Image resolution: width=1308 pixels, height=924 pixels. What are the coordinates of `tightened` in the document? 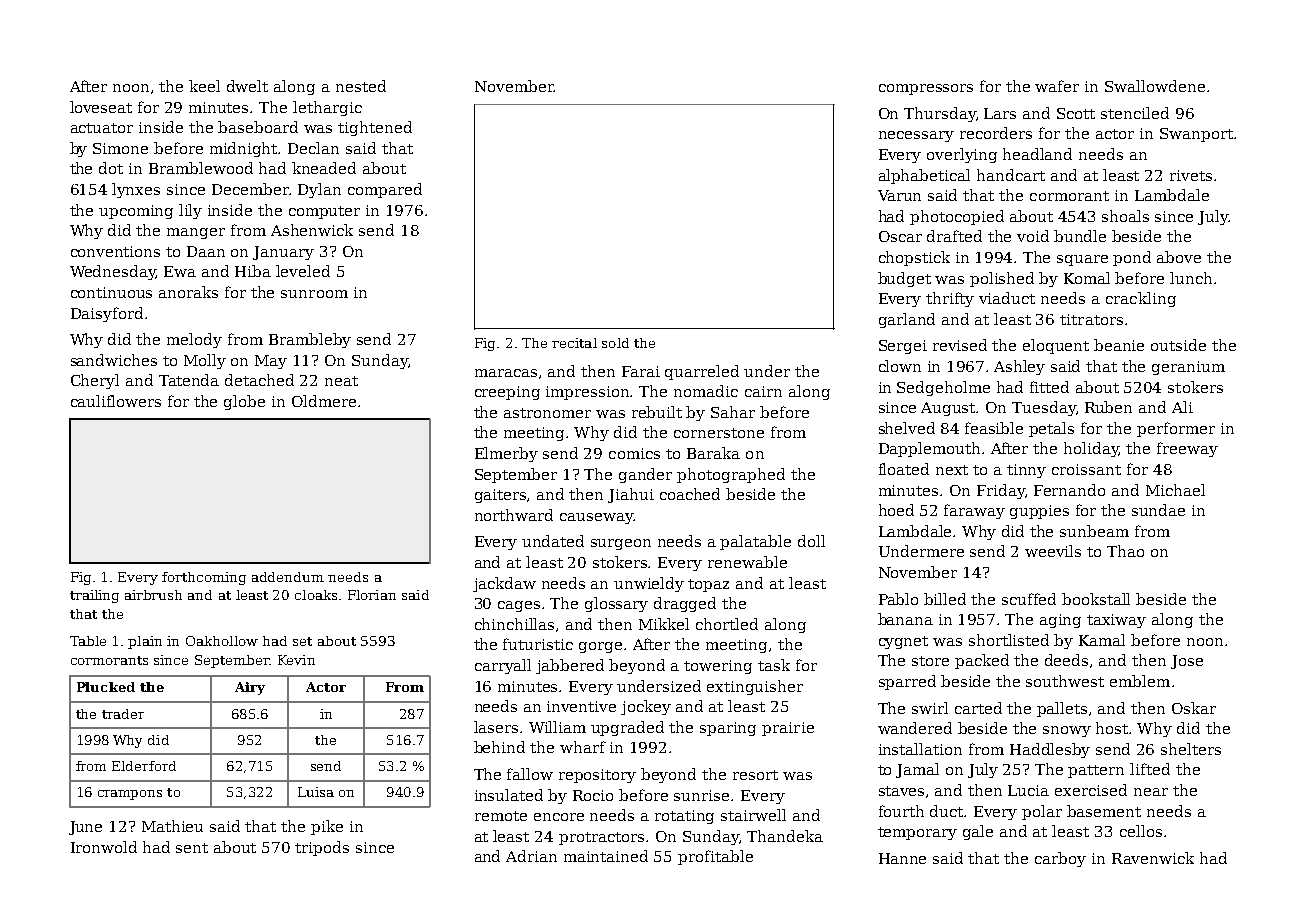 It's located at (375, 128).
